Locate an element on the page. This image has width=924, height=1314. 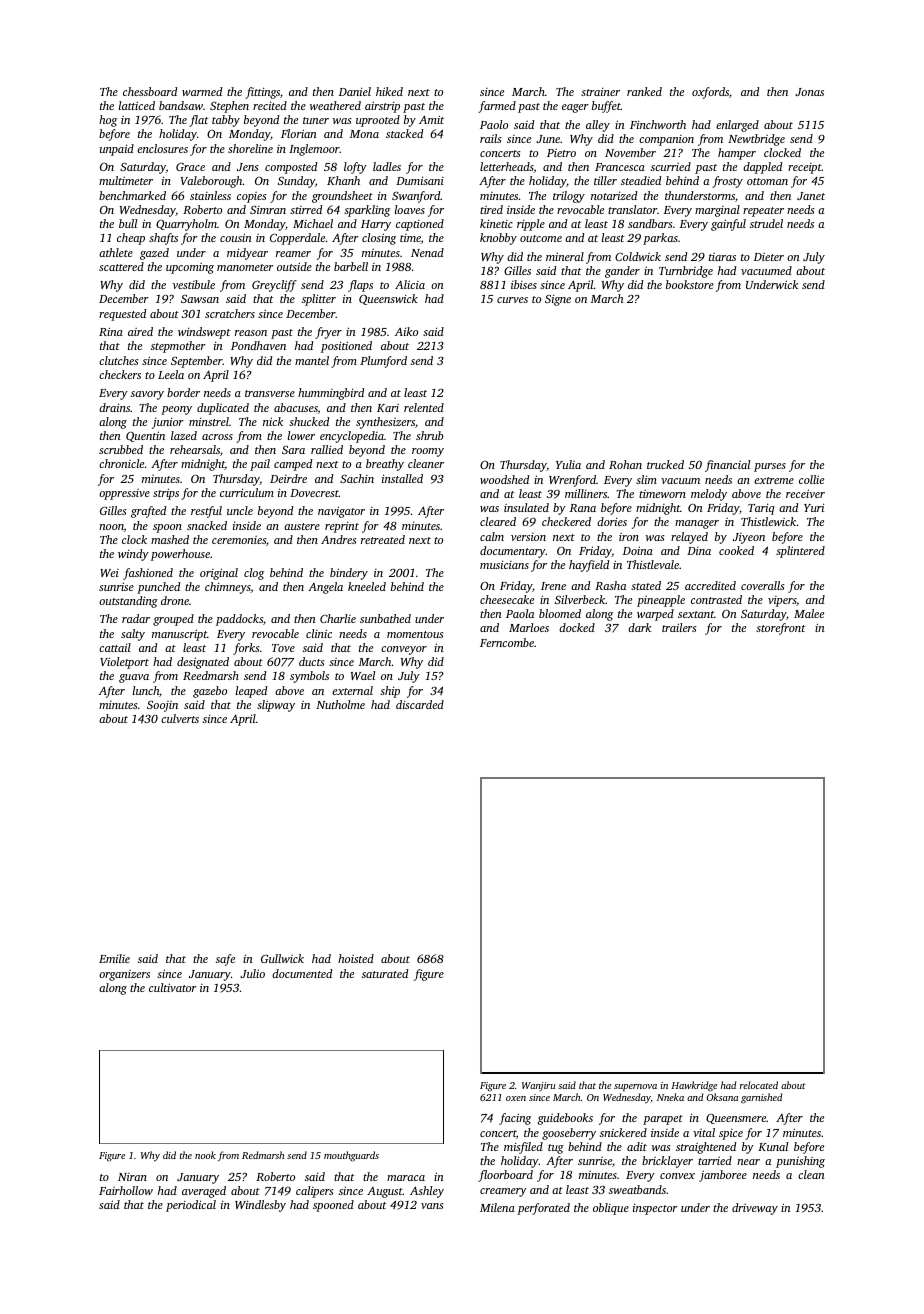
letterheads is located at coordinates (507, 167).
